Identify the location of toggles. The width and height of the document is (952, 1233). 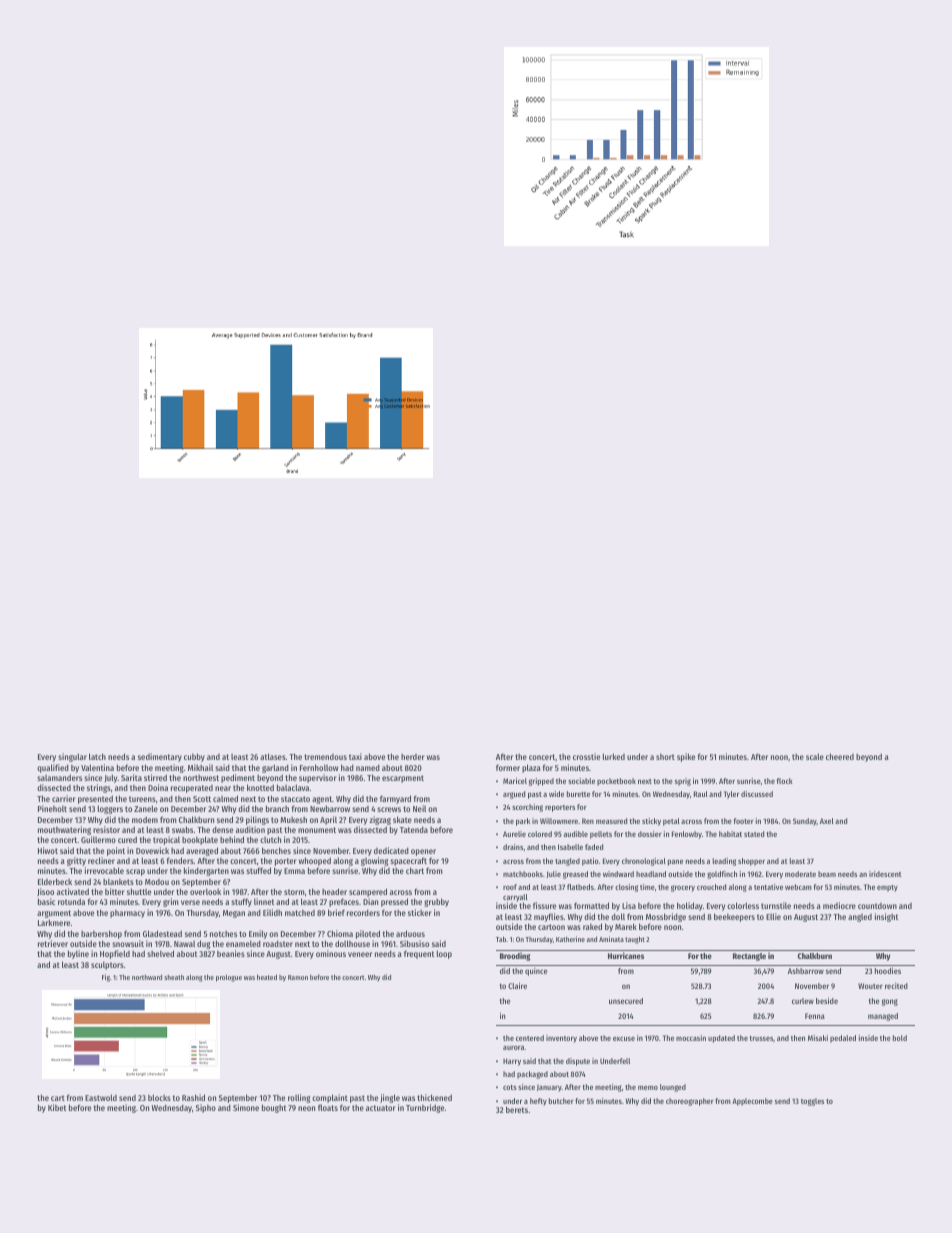
(812, 1102).
